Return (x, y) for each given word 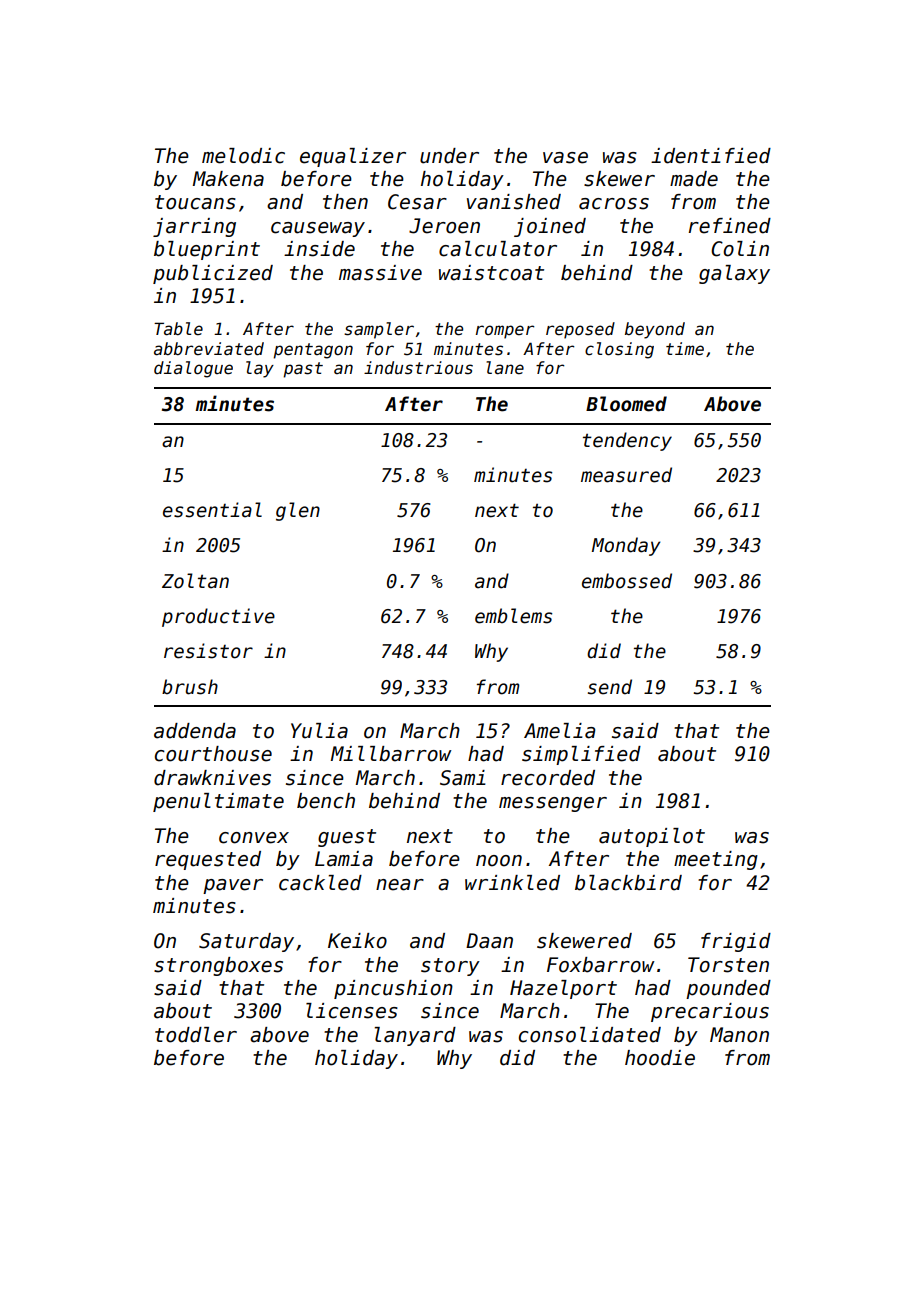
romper (505, 332)
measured (626, 475)
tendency (627, 441)
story (450, 967)
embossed (627, 581)
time (685, 349)
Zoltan (195, 581)
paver (233, 886)
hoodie (660, 1058)
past (303, 370)
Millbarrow (391, 754)
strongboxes (218, 966)
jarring (194, 227)
